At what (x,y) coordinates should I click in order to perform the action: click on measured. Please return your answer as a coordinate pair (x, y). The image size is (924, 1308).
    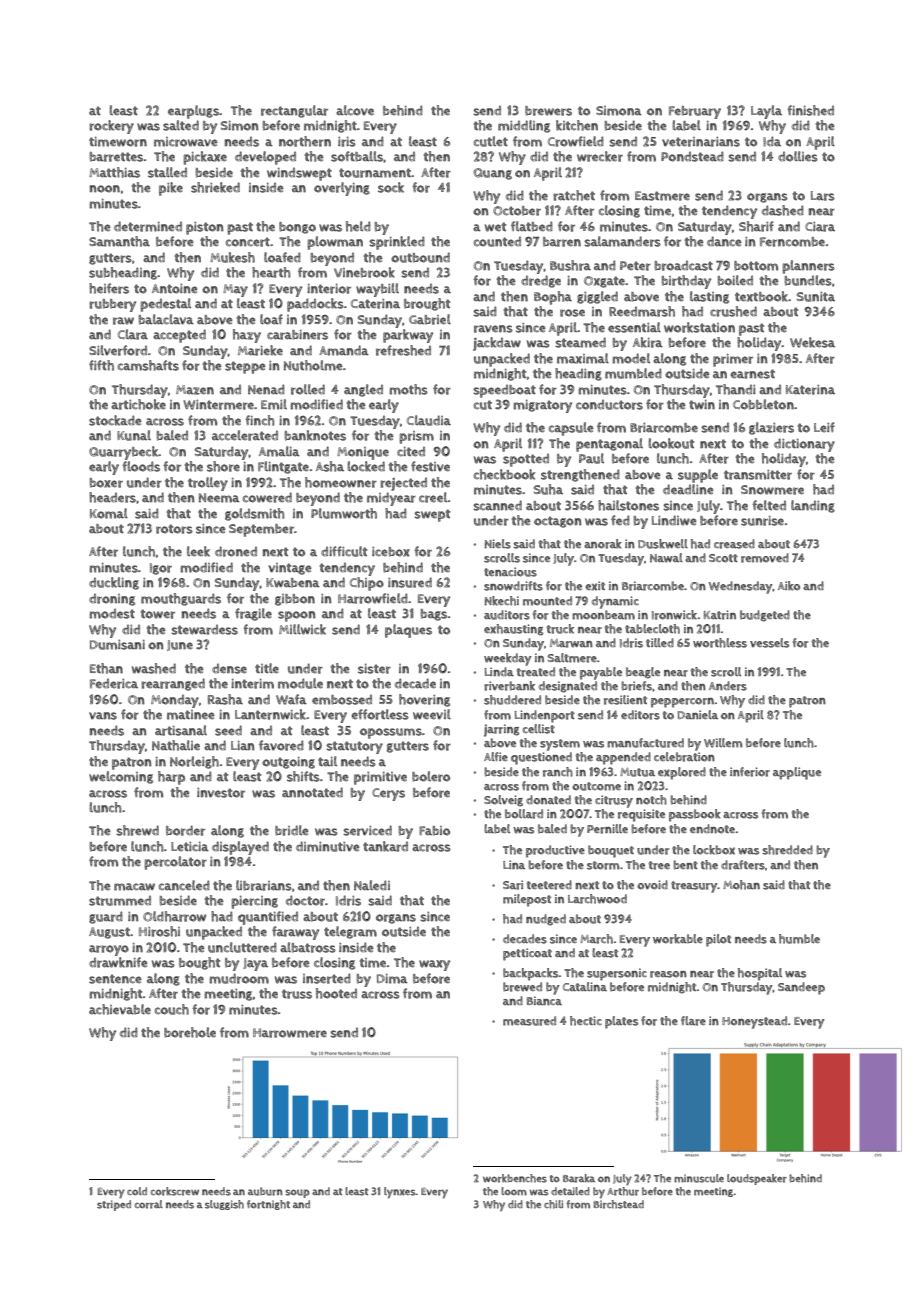
    Looking at the image, I should click on (529, 1021).
